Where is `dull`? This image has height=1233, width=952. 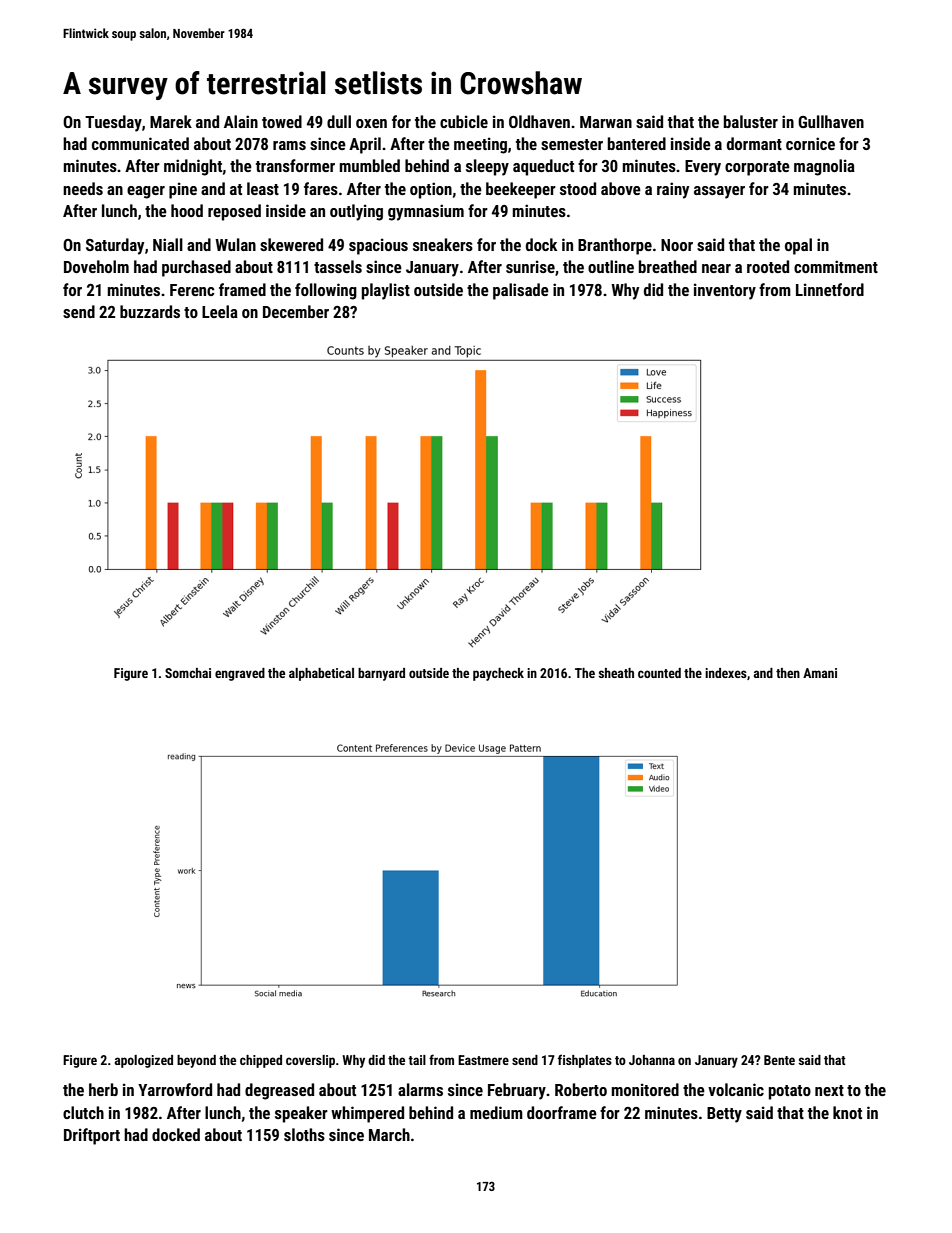
dull is located at coordinates (339, 121).
